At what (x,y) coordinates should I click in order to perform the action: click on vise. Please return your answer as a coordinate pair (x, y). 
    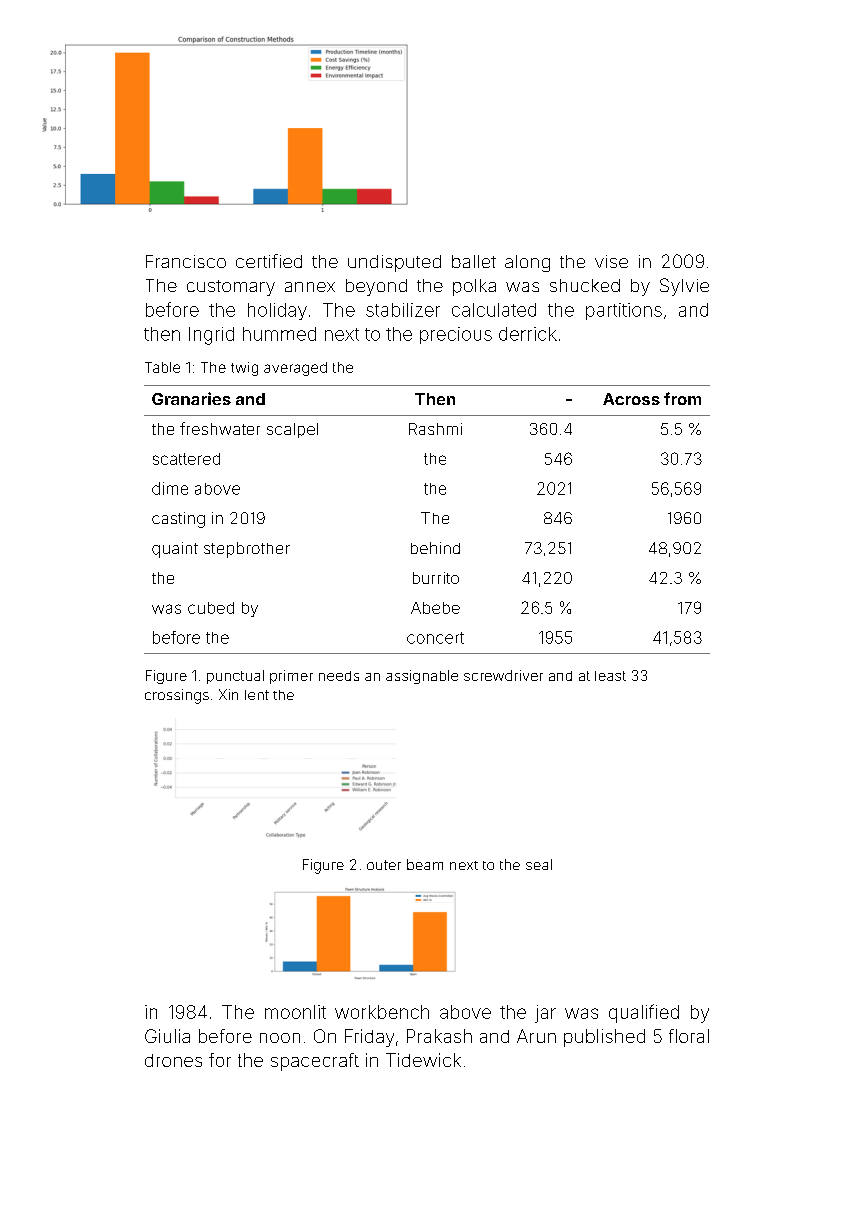
    Looking at the image, I should click on (611, 261).
